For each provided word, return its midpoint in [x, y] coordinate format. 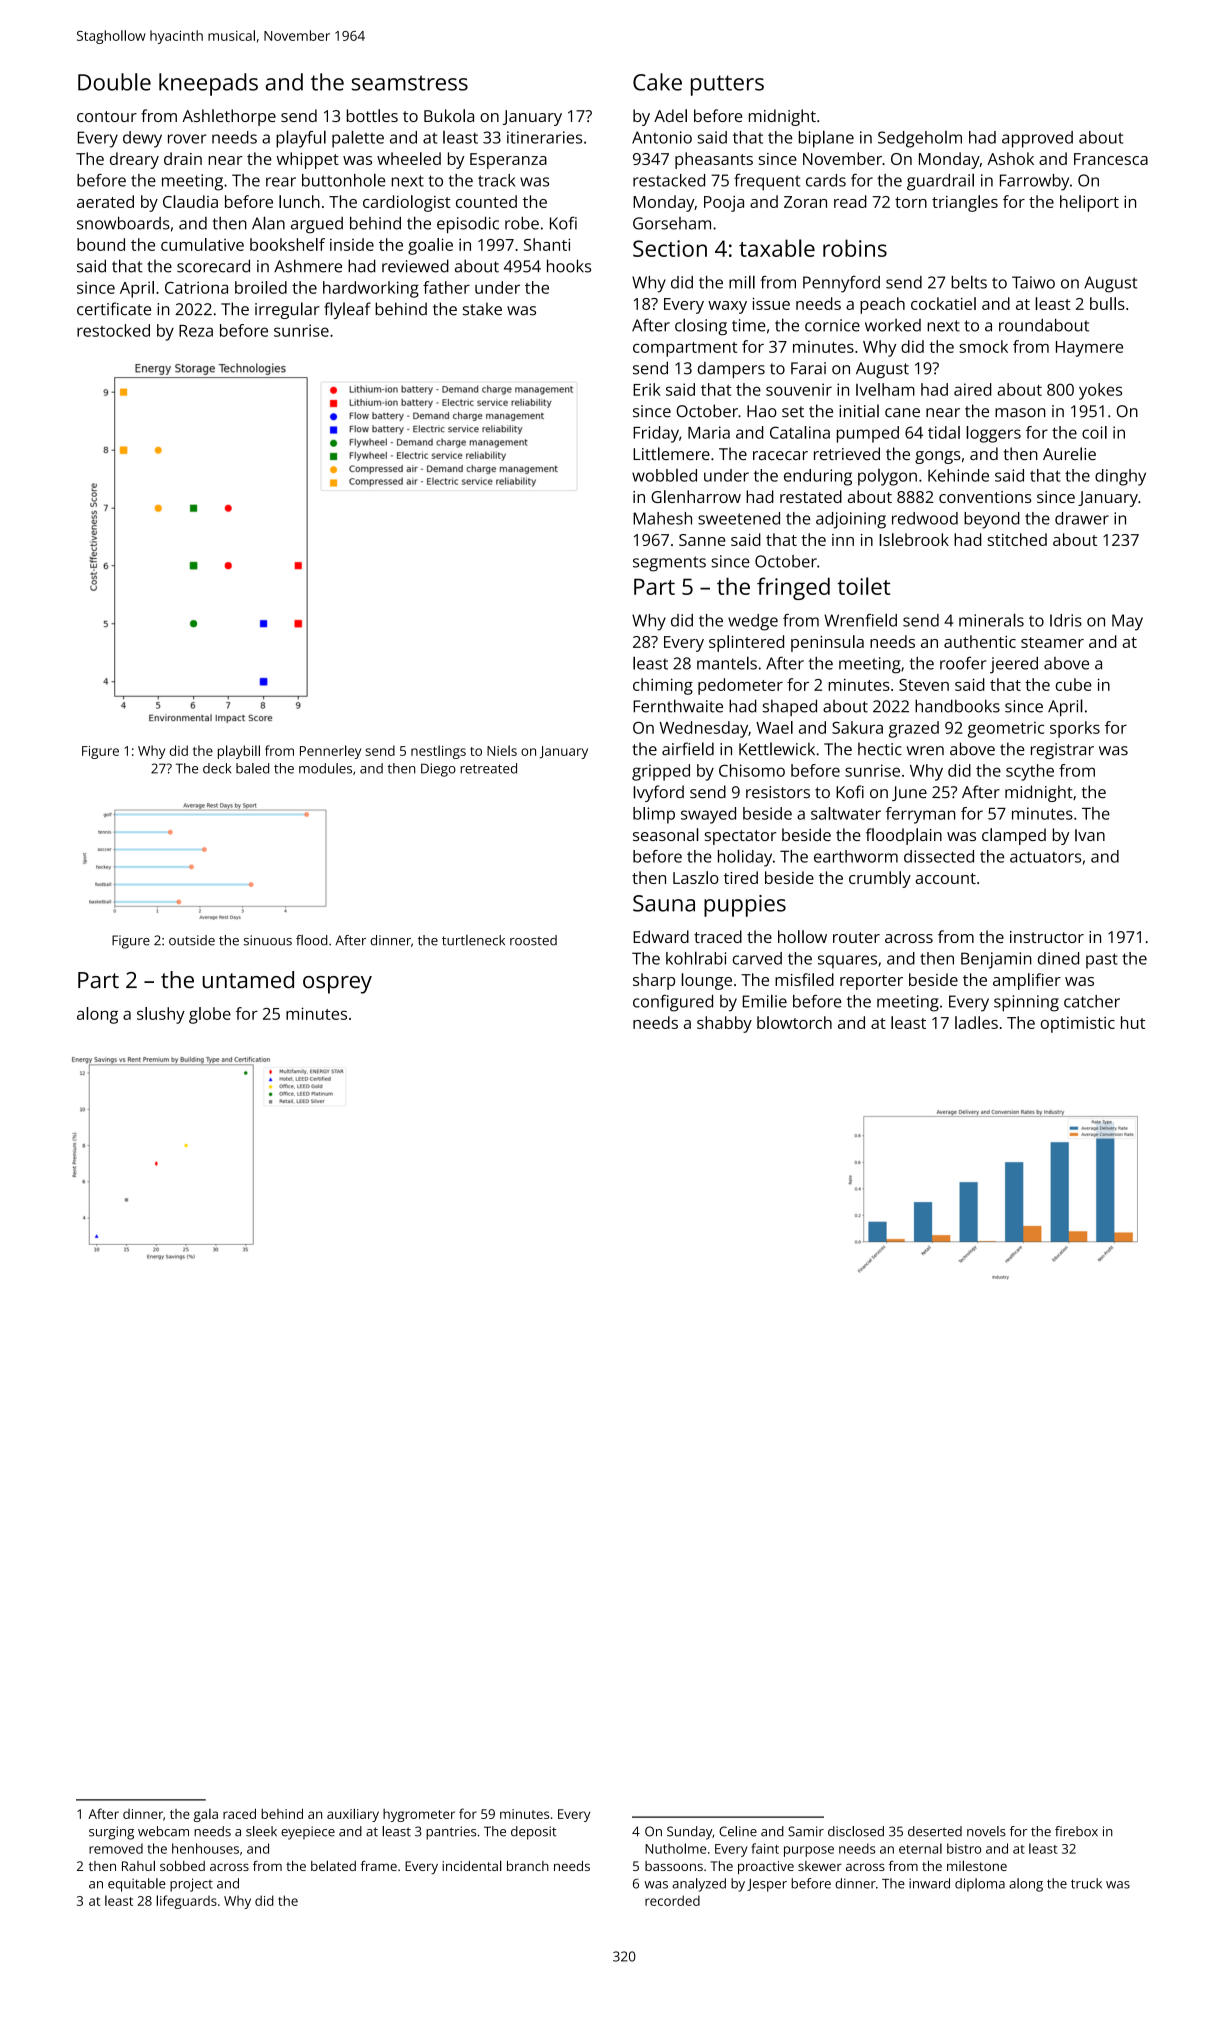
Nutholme [675, 1848]
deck [217, 768]
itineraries [544, 137]
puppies [745, 906]
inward [929, 1883]
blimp [654, 815]
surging [111, 1833]
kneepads [208, 84]
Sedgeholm [920, 139]
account [945, 878]
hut [1133, 1022]
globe [210, 1015]
